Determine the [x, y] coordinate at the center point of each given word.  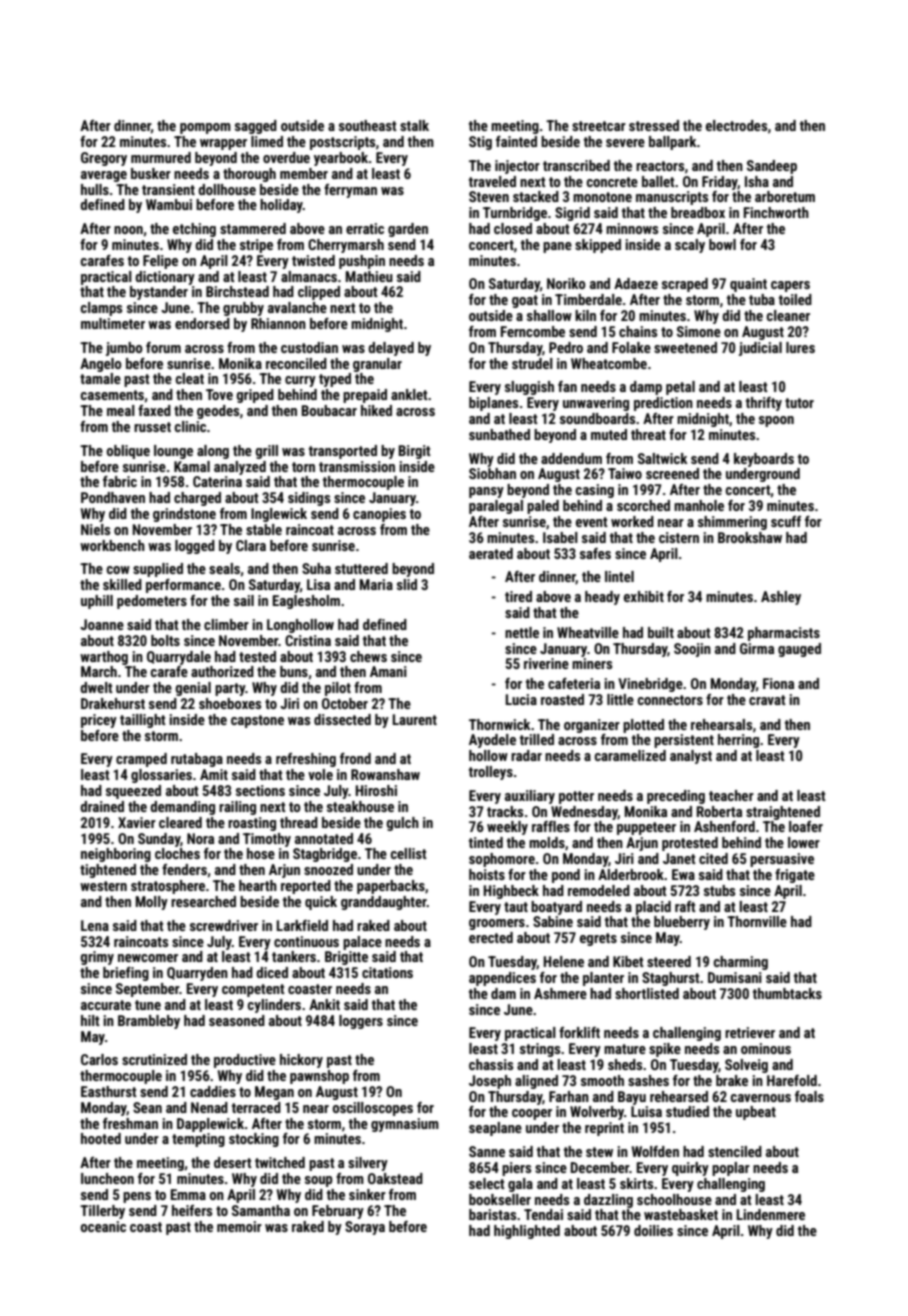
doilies [653, 1230]
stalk [414, 125]
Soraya [365, 1228]
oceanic [103, 1226]
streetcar [599, 126]
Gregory [104, 159]
